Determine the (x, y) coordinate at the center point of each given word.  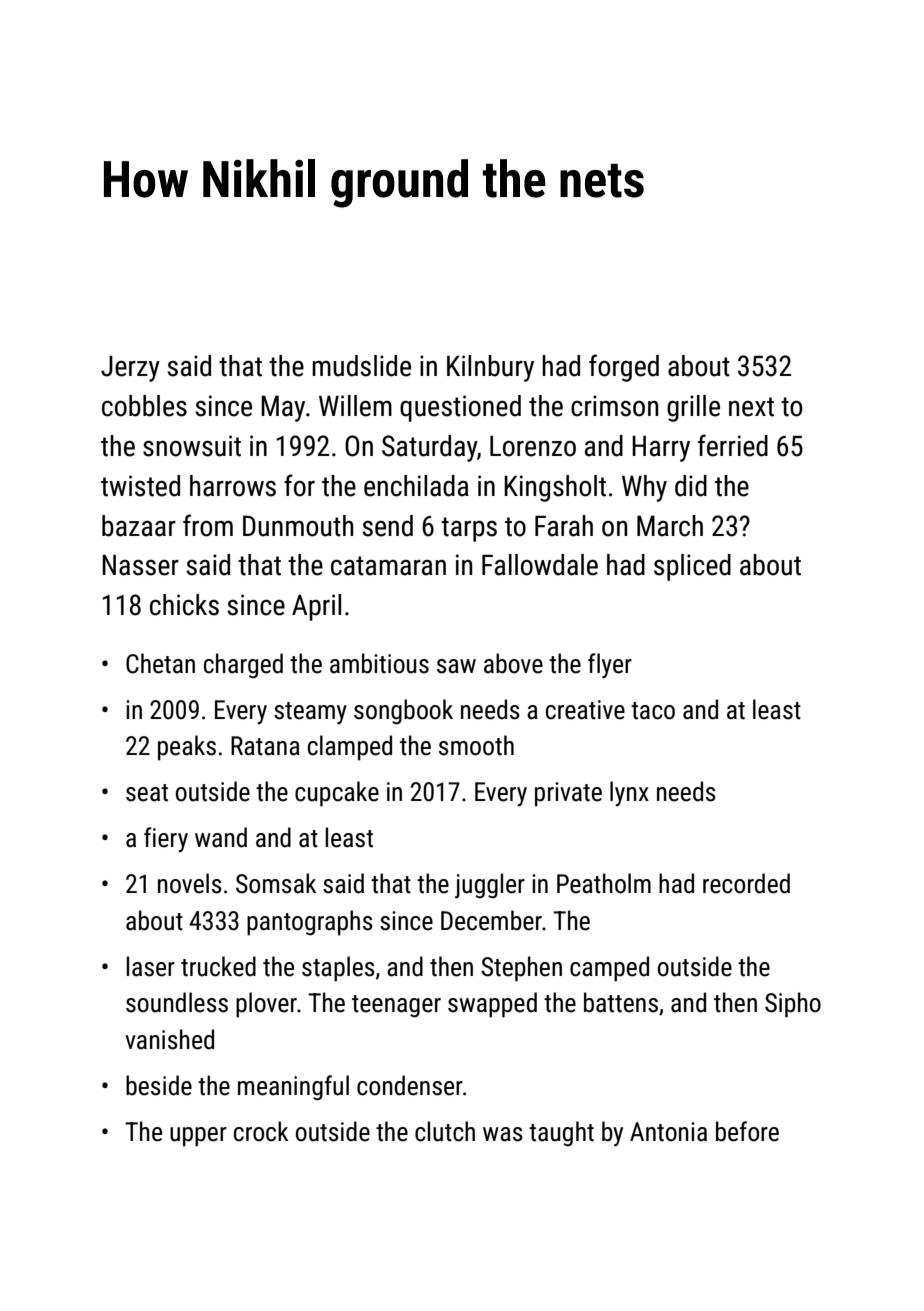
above (513, 663)
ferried (733, 445)
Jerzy (130, 369)
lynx (629, 793)
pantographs (310, 923)
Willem (355, 406)
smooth (476, 745)
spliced (692, 567)
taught (561, 1133)
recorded (746, 883)
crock (261, 1131)
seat (147, 793)
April (316, 607)
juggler (490, 886)
